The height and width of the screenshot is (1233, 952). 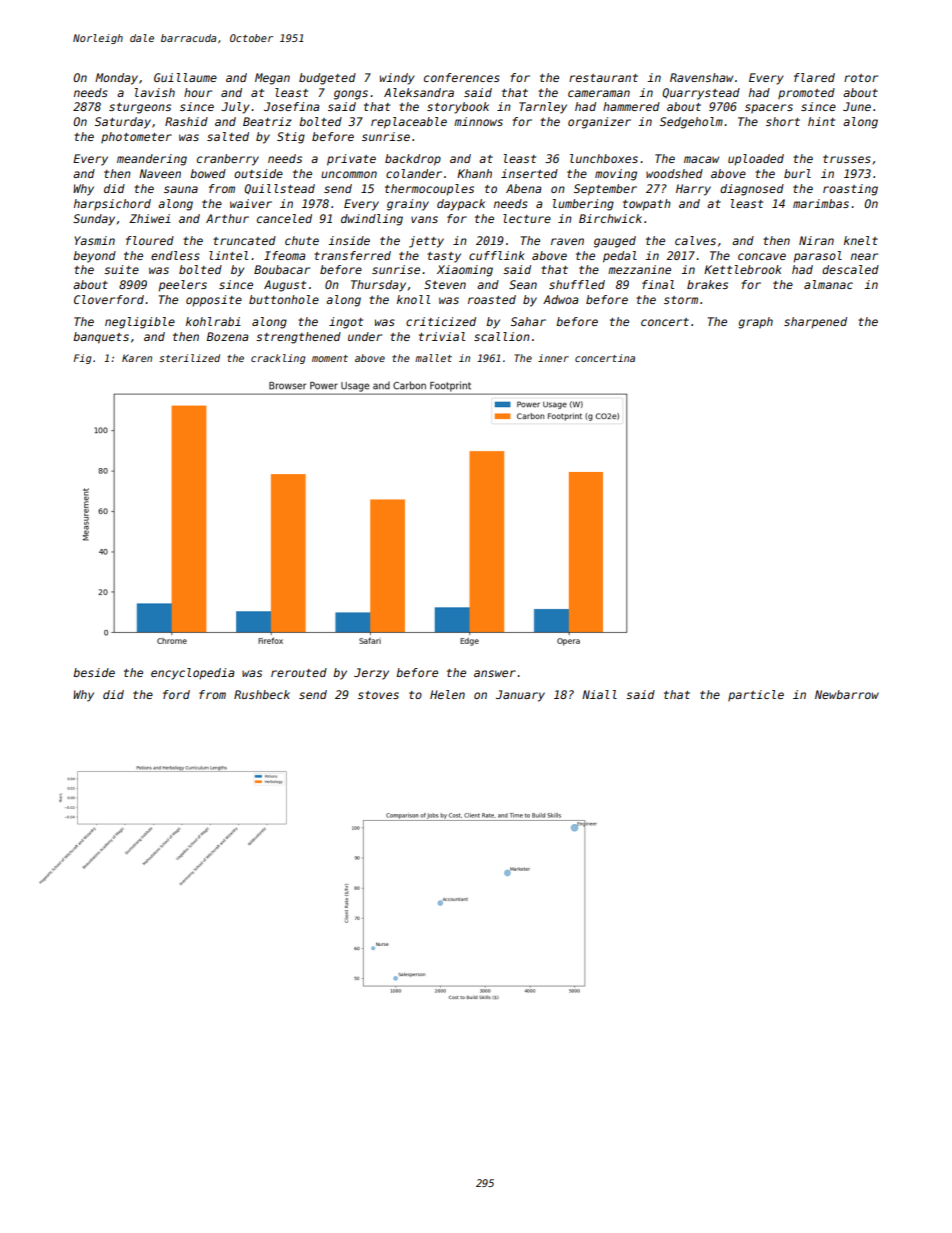 I want to click on beside, so click(x=94, y=672).
